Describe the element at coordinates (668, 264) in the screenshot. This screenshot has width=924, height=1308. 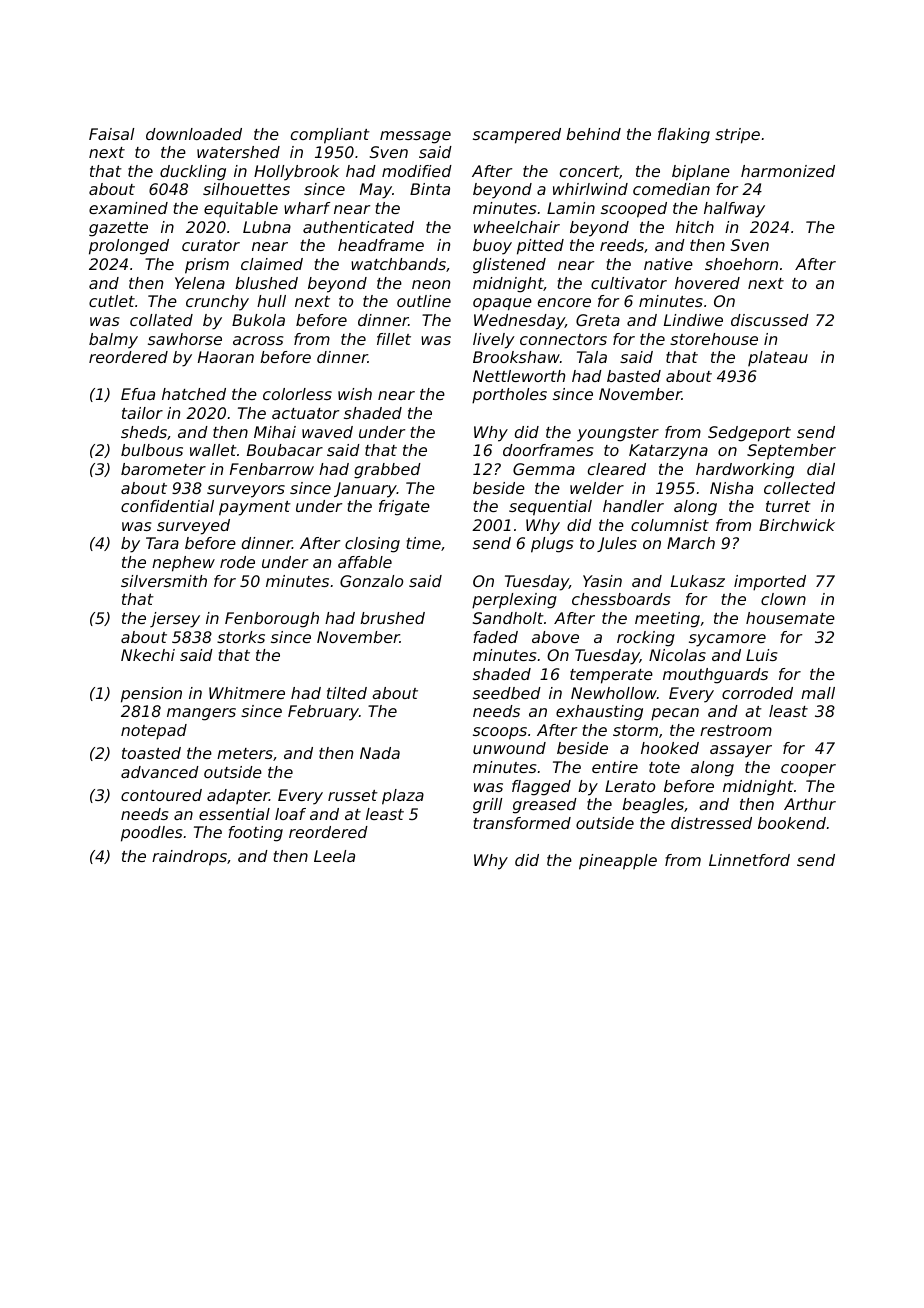
I see `native` at that location.
